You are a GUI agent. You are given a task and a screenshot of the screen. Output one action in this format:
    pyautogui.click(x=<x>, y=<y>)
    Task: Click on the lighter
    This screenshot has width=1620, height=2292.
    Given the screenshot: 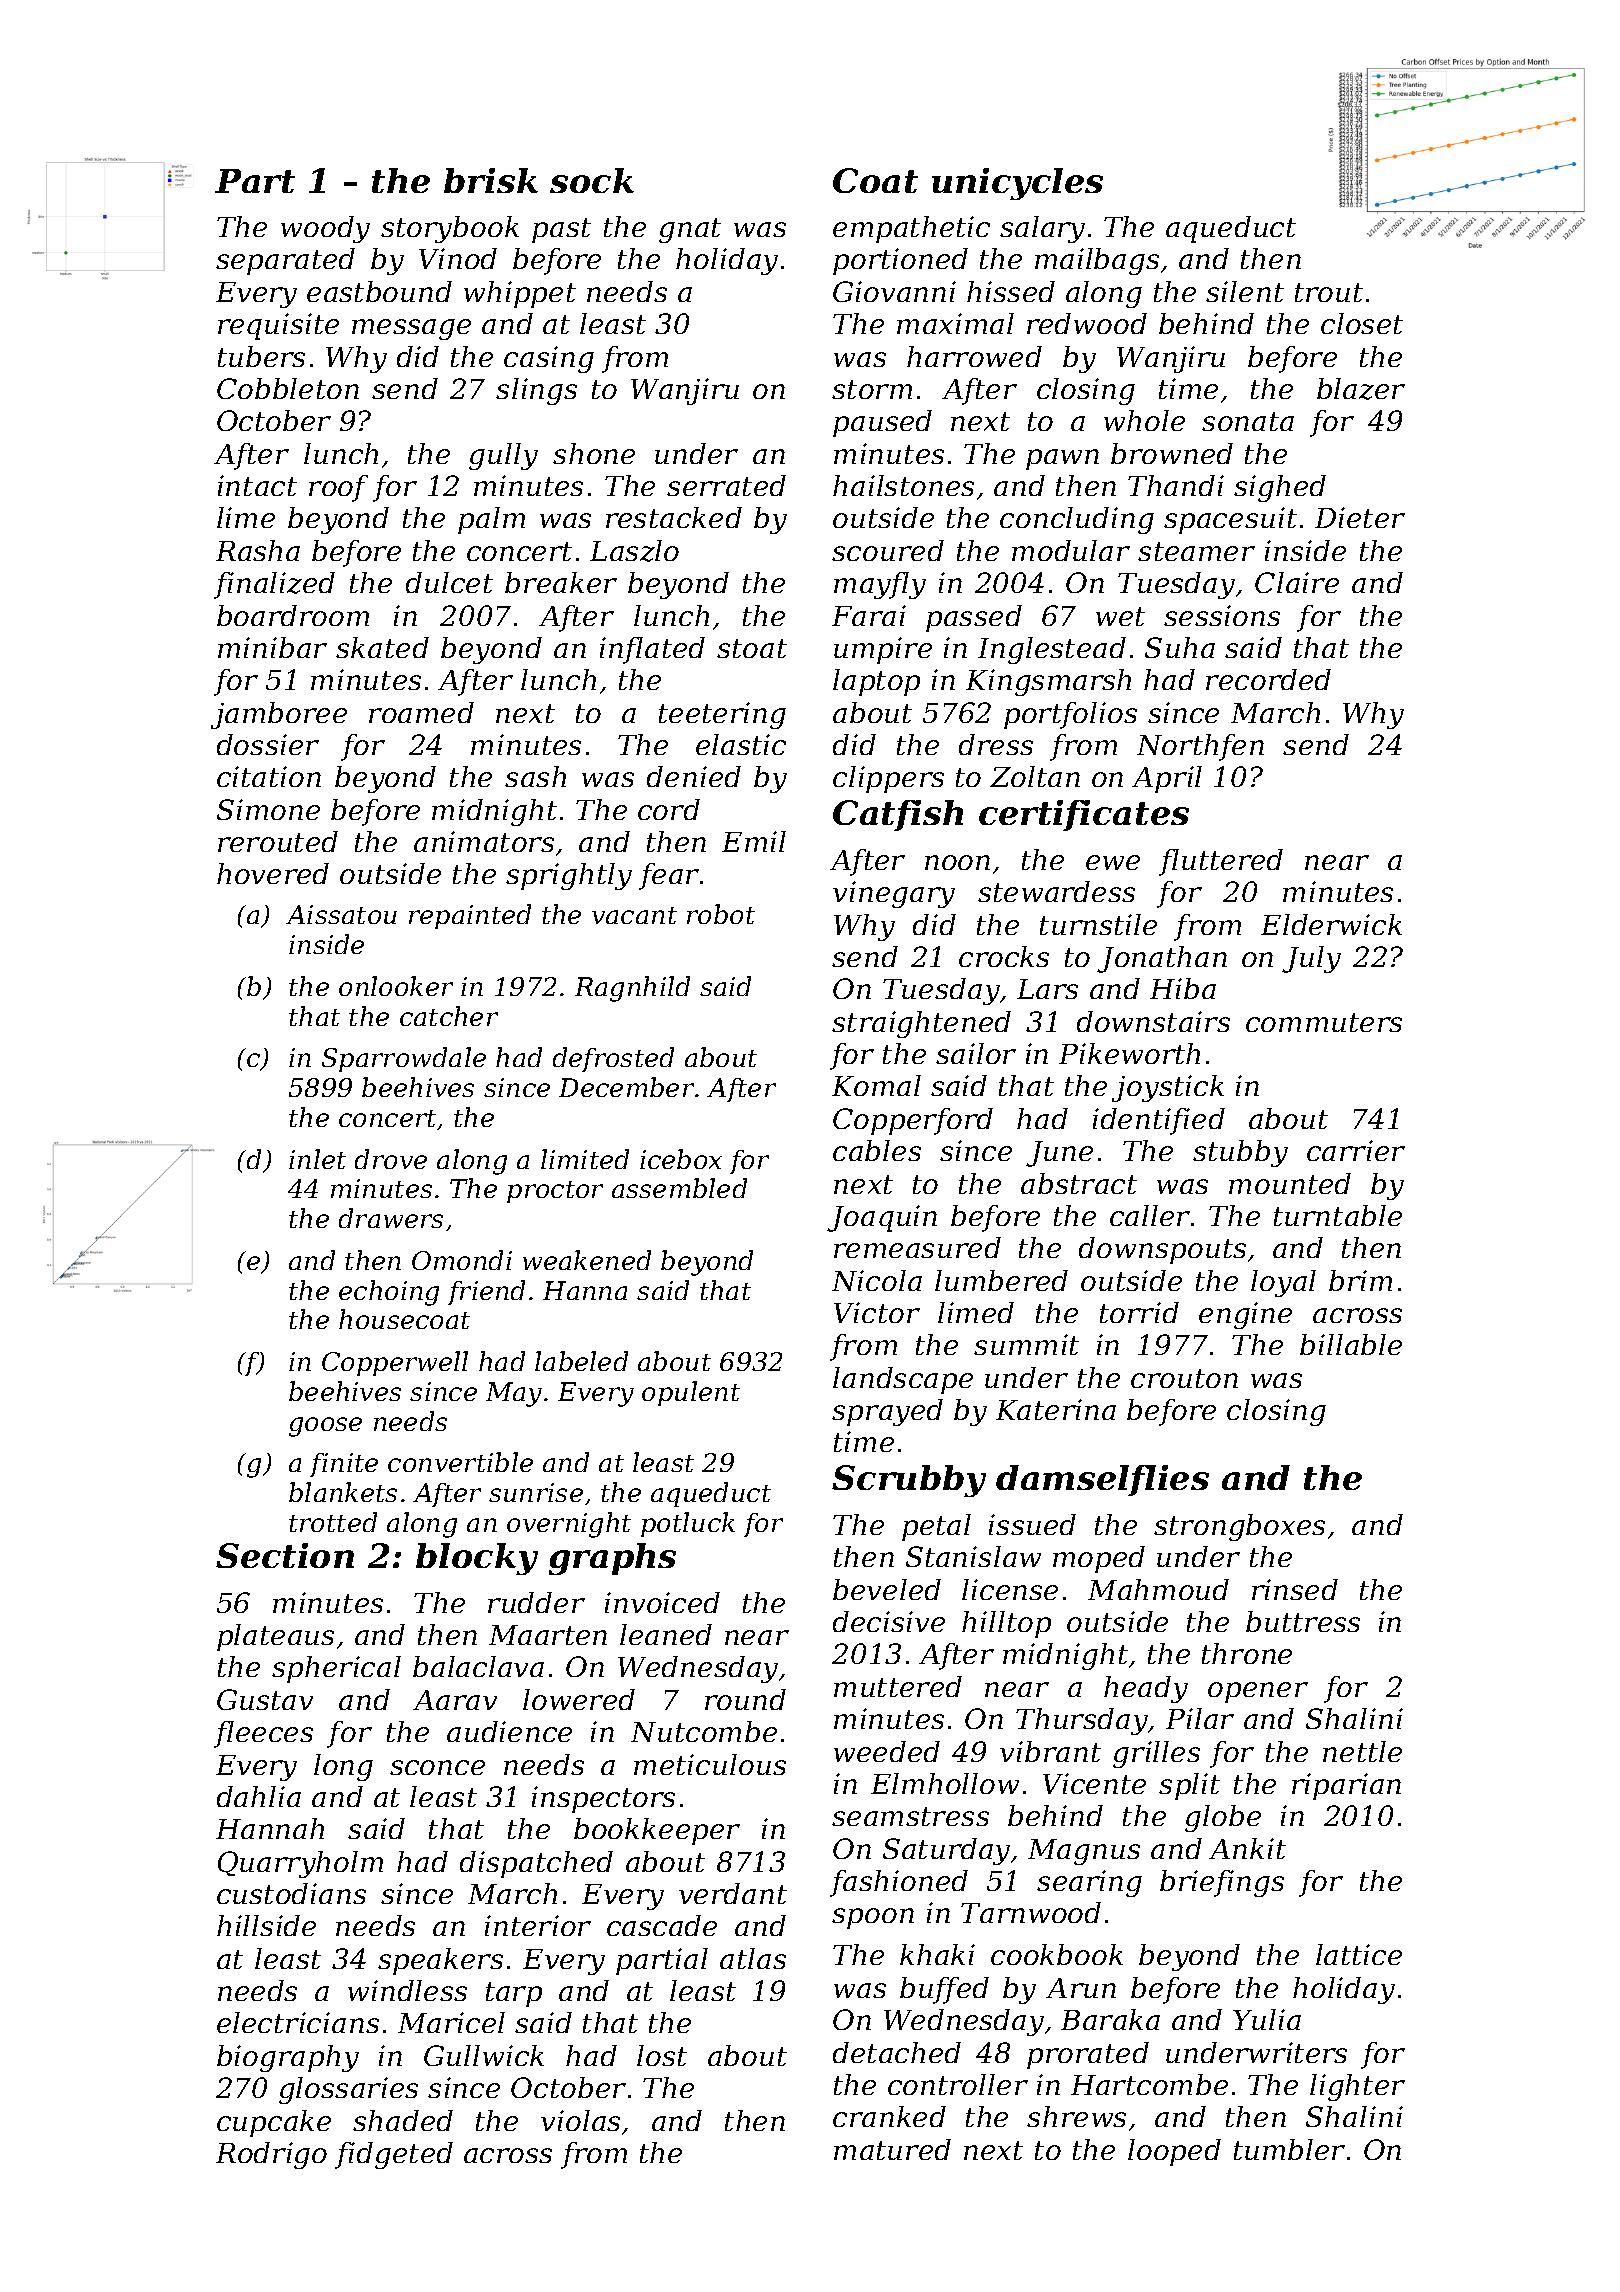 What is the action you would take?
    pyautogui.click(x=1357, y=2087)
